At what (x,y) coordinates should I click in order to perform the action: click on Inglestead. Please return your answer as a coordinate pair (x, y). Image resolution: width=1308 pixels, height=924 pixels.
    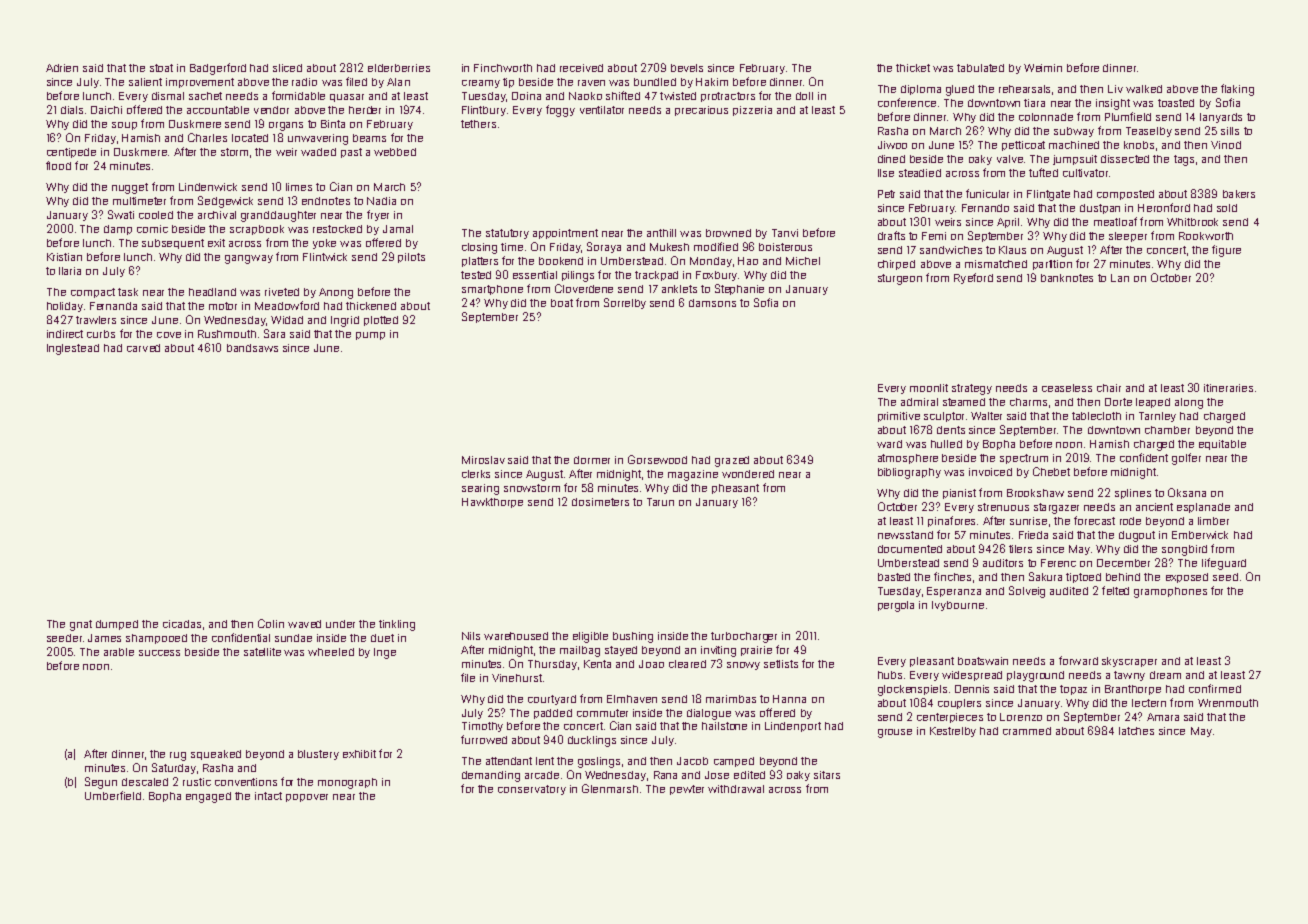
    Looking at the image, I should click on (73, 349).
